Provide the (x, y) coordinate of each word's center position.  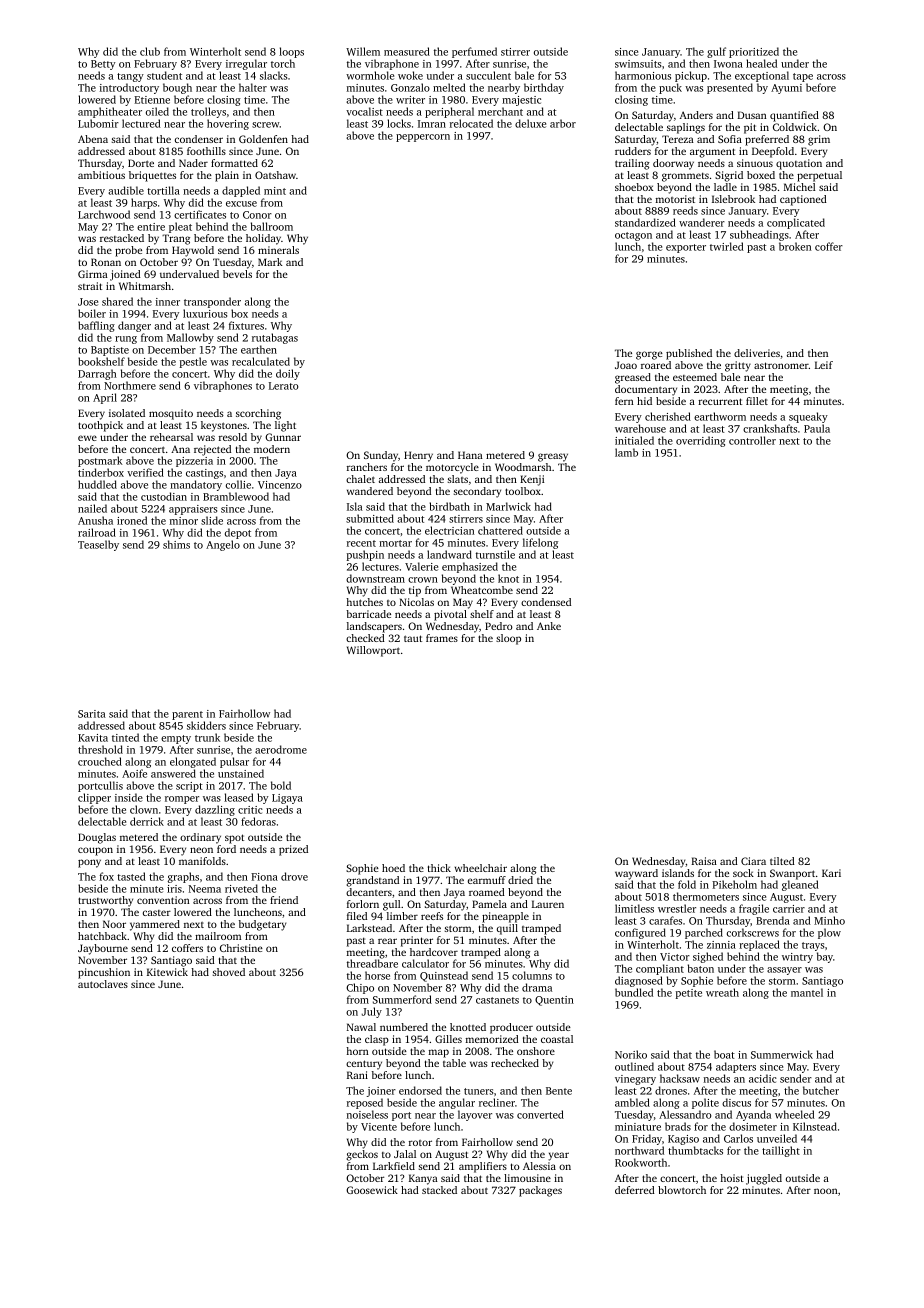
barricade (368, 614)
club (150, 51)
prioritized (754, 52)
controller (752, 440)
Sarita (92, 714)
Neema (205, 889)
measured (407, 51)
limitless (634, 908)
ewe (87, 438)
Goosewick (372, 1190)
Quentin (554, 1001)
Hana (470, 455)
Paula (817, 428)
